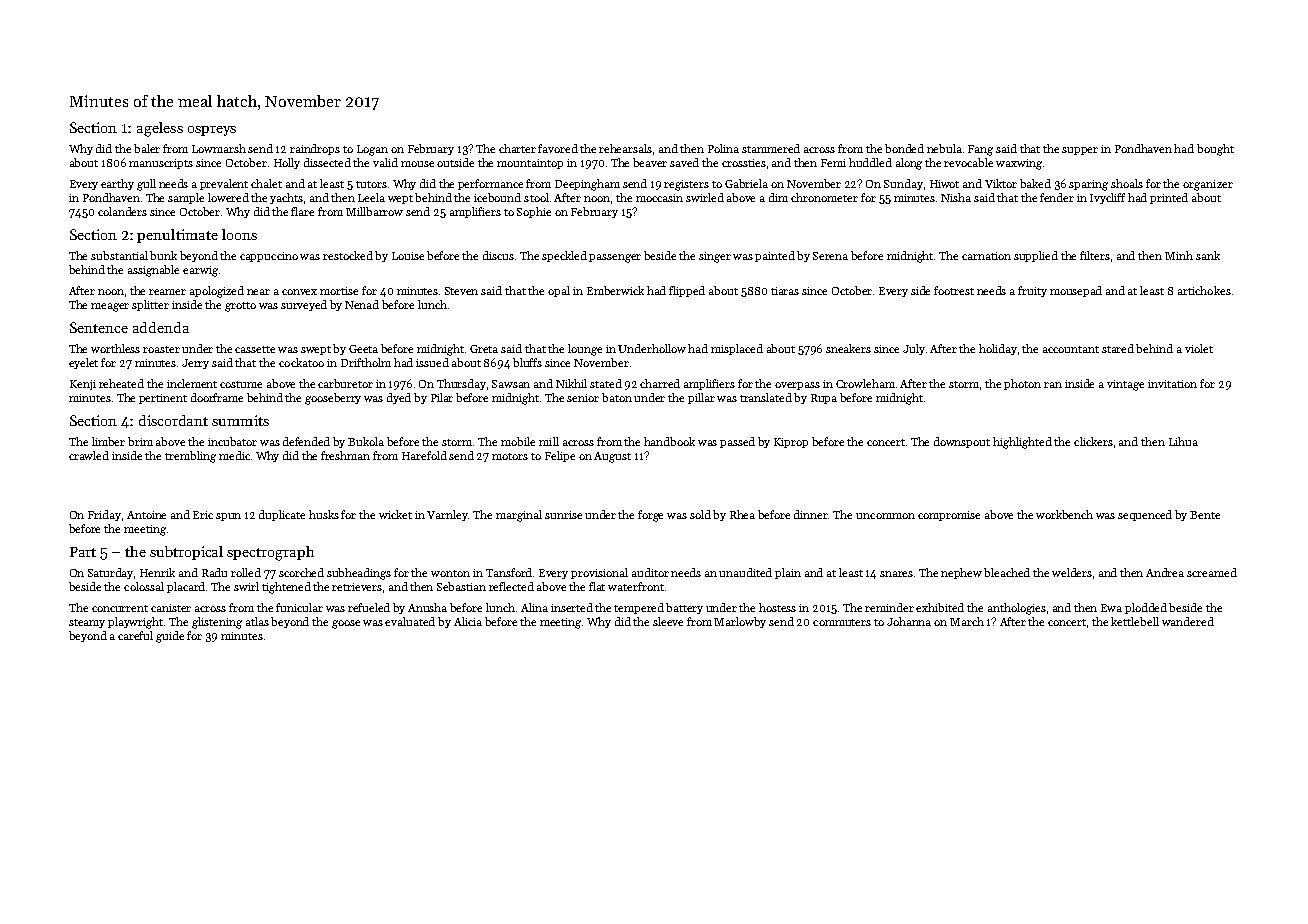 Image resolution: width=1308 pixels, height=924 pixels. What do you see at coordinates (214, 572) in the page?
I see `Radu` at bounding box center [214, 572].
